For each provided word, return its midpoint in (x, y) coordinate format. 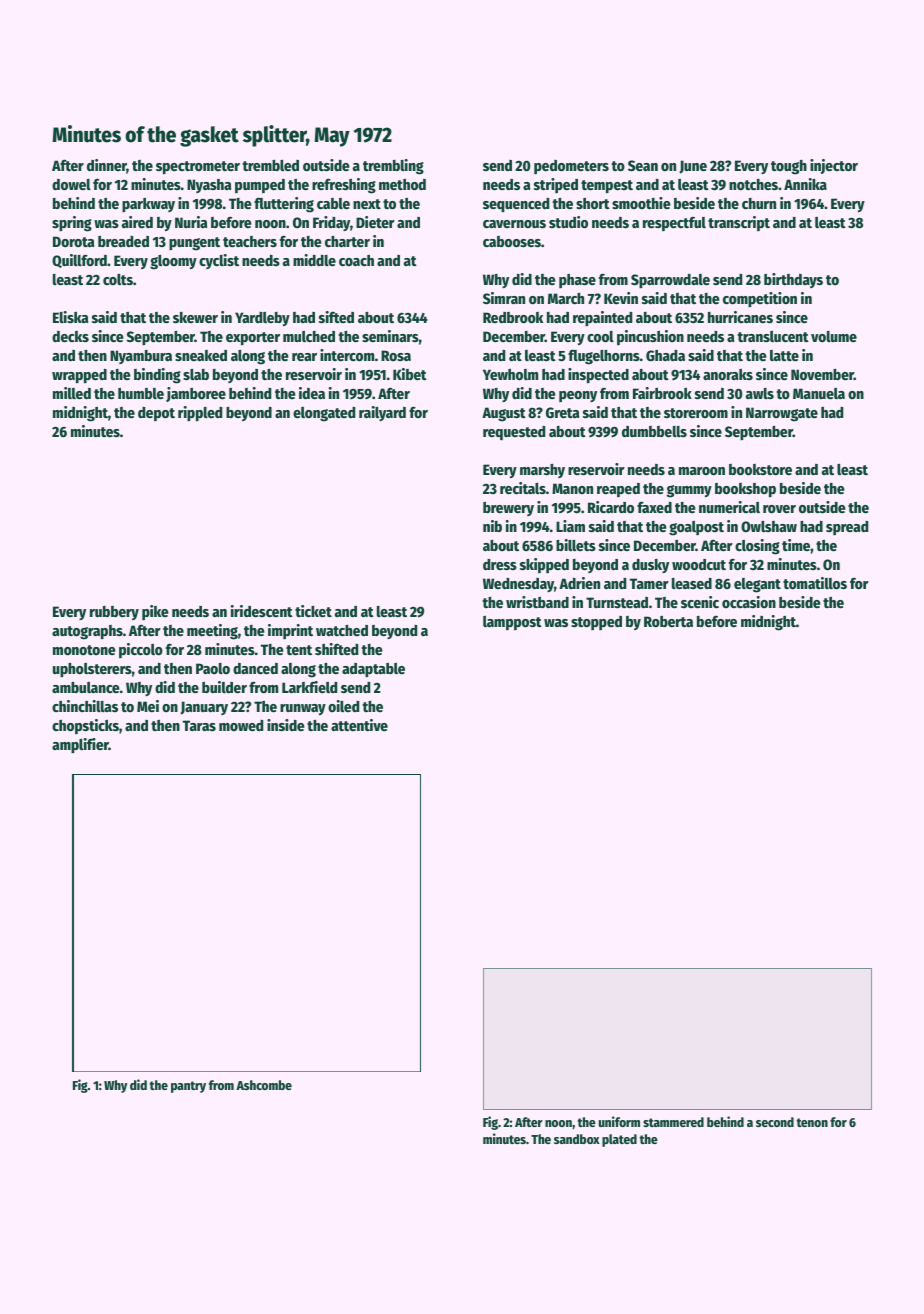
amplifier (80, 745)
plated (619, 1140)
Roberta (668, 621)
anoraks (728, 374)
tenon (812, 1122)
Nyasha (209, 186)
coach (356, 260)
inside (286, 725)
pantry (188, 1087)
